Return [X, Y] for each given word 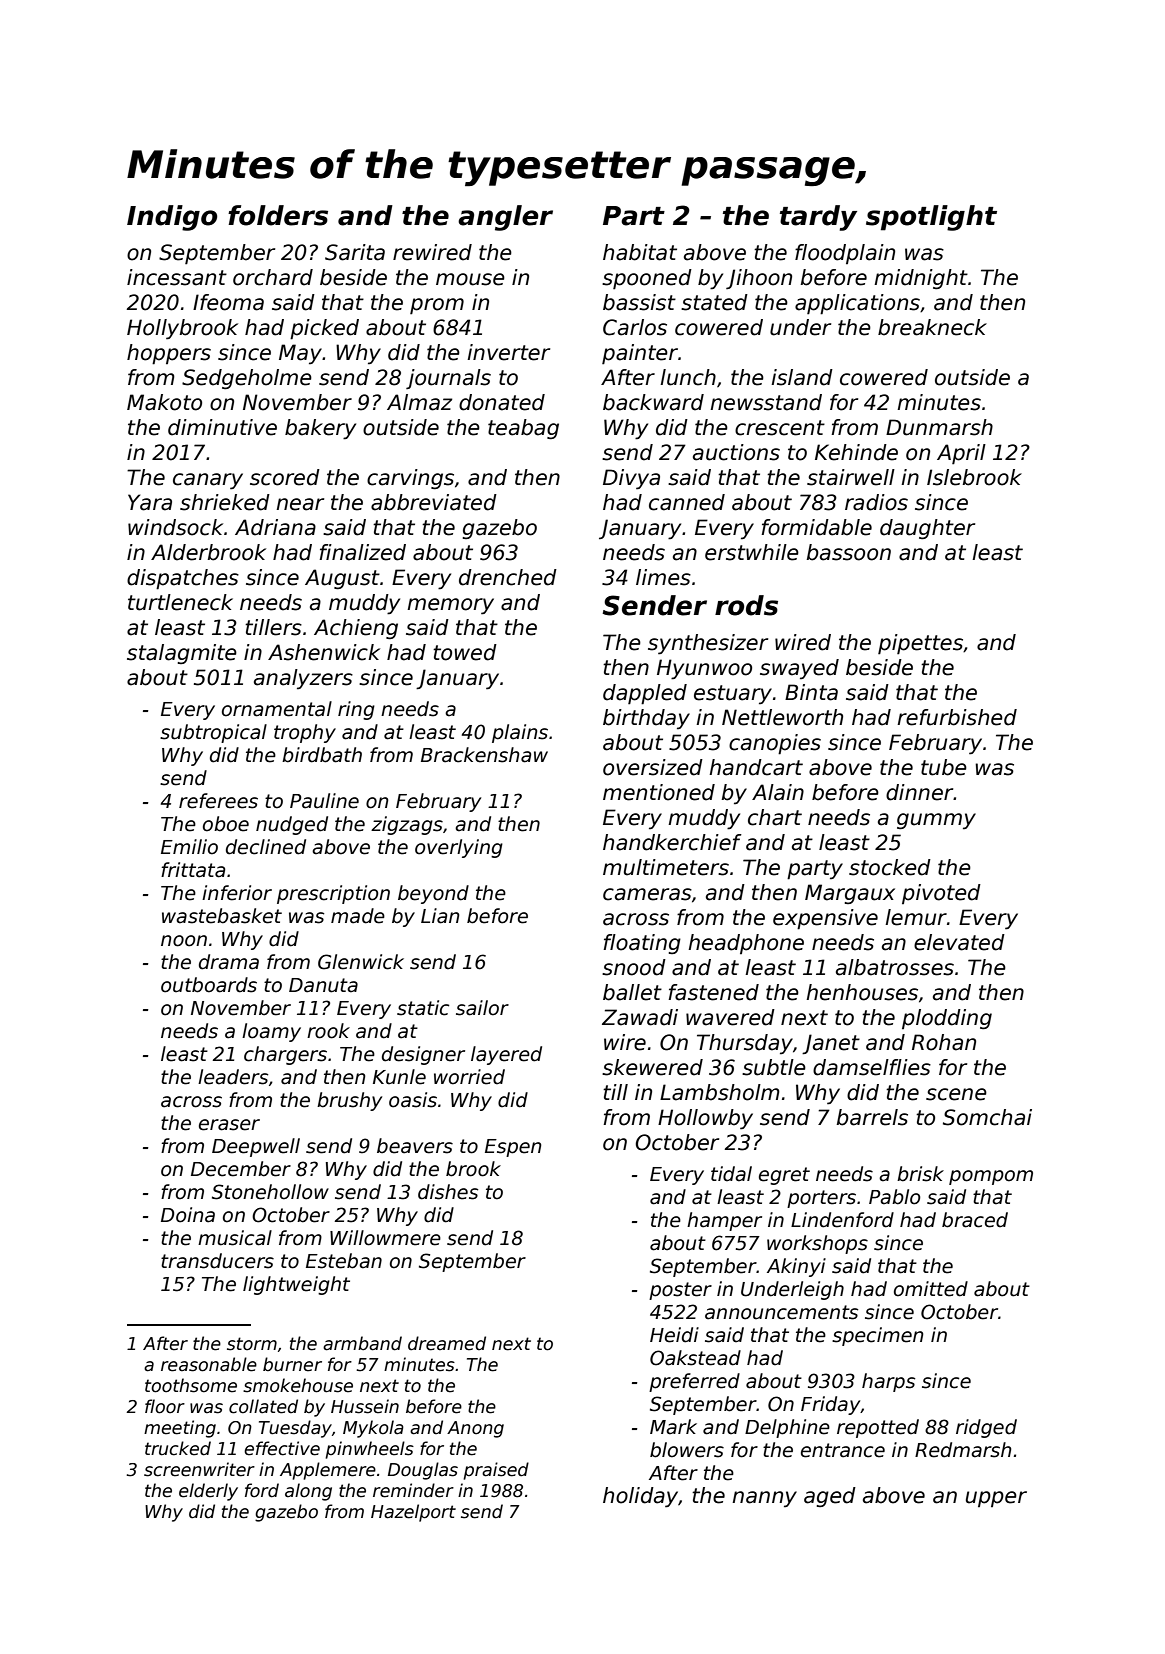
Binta [811, 692]
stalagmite [182, 654]
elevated [959, 942]
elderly [208, 1492]
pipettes [920, 644]
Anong [475, 1429]
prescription [333, 894]
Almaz [419, 402]
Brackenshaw [484, 755]
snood [634, 967]
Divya [631, 479]
